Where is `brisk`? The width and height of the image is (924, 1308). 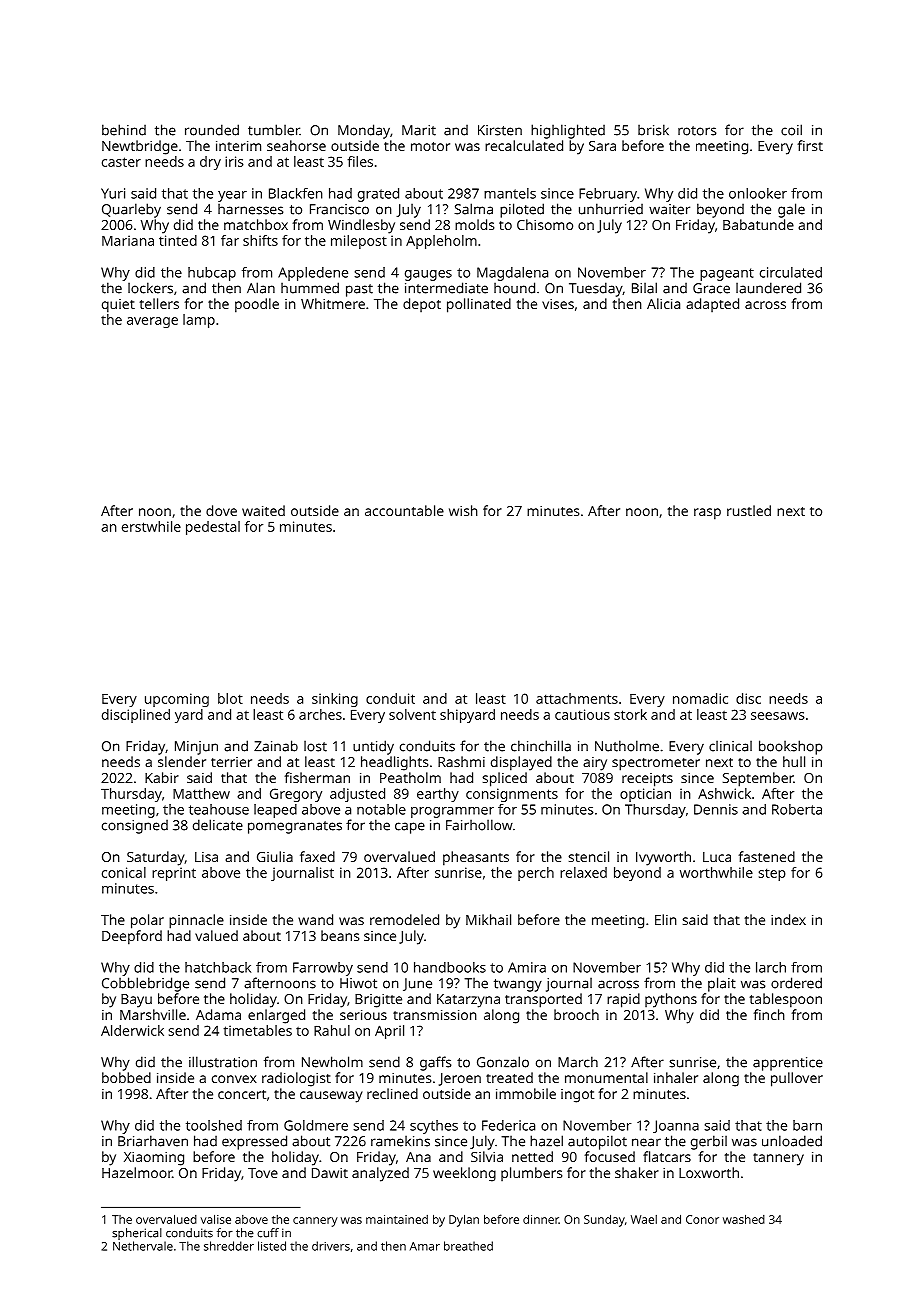
brisk is located at coordinates (653, 130).
